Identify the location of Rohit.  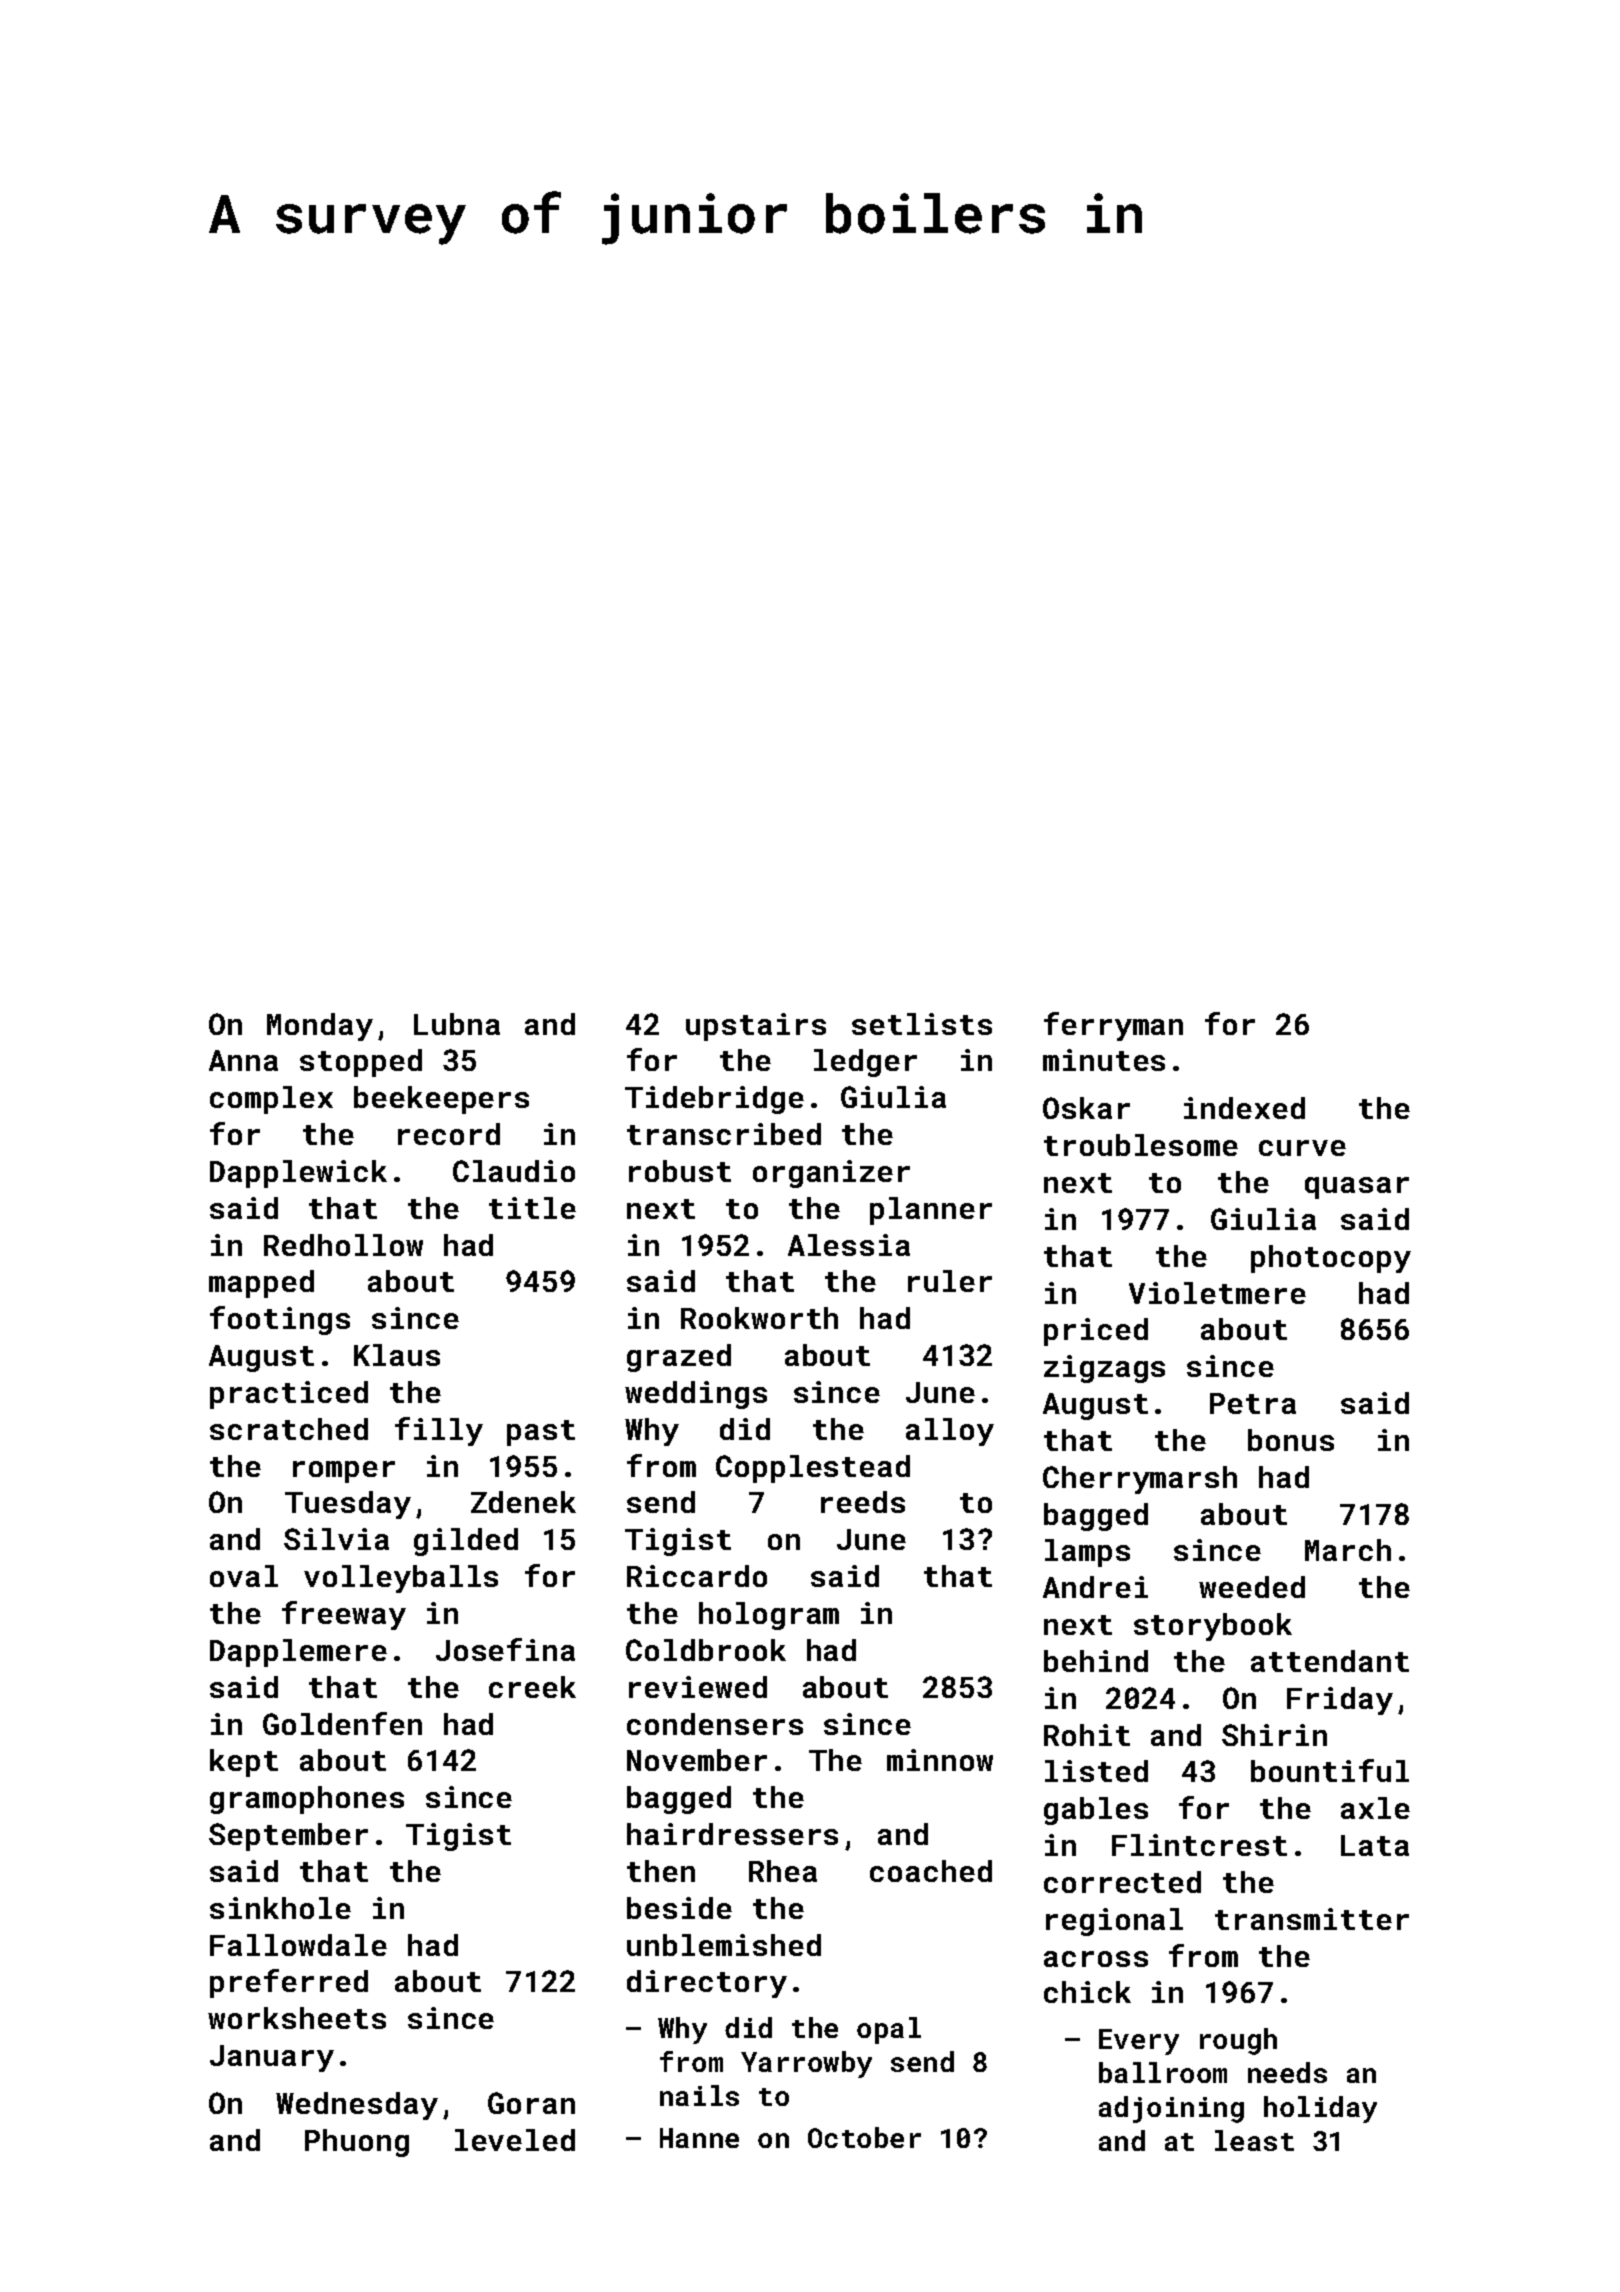
(1087, 1735).
